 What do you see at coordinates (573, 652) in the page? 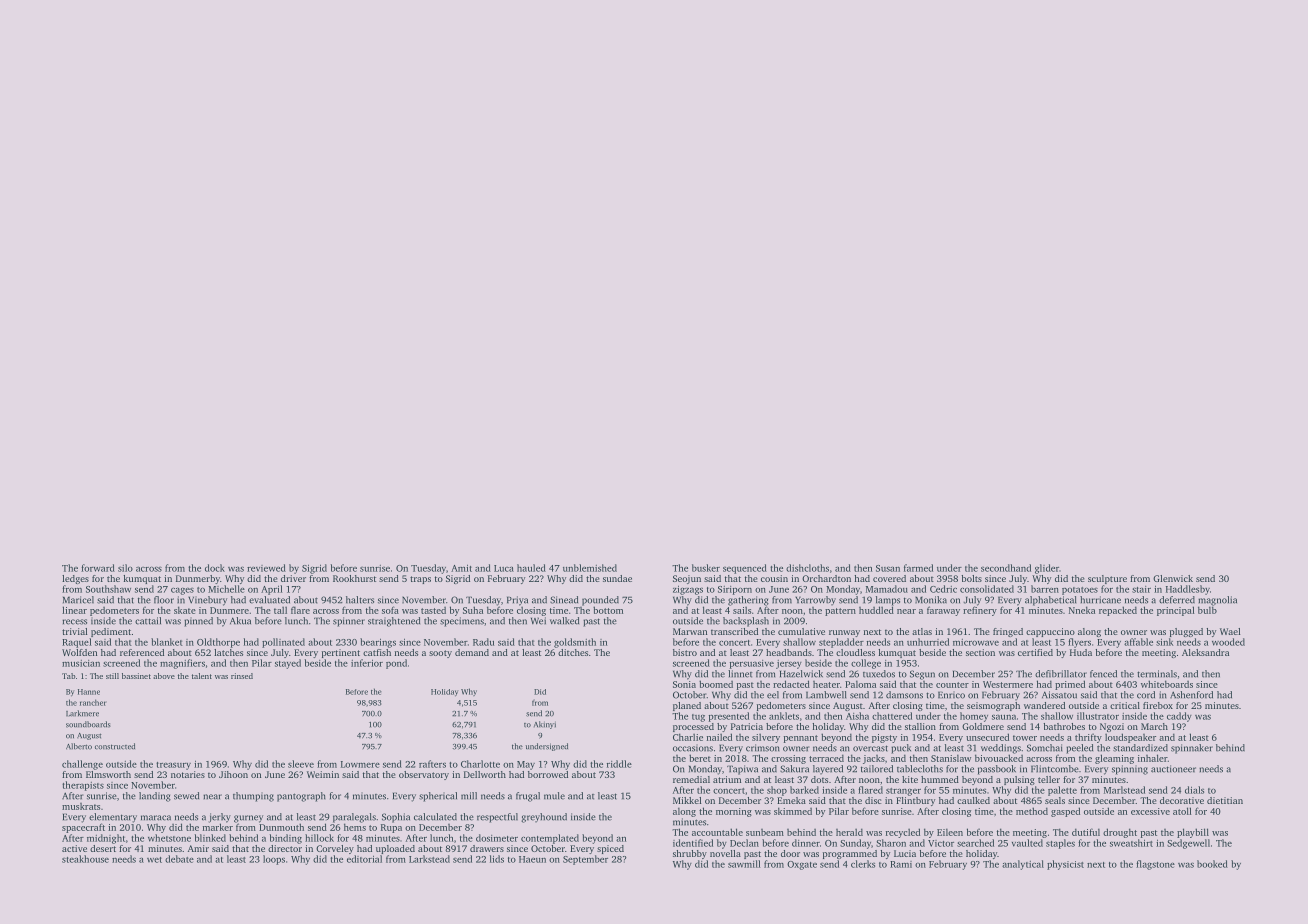
I see `ditches` at bounding box center [573, 652].
